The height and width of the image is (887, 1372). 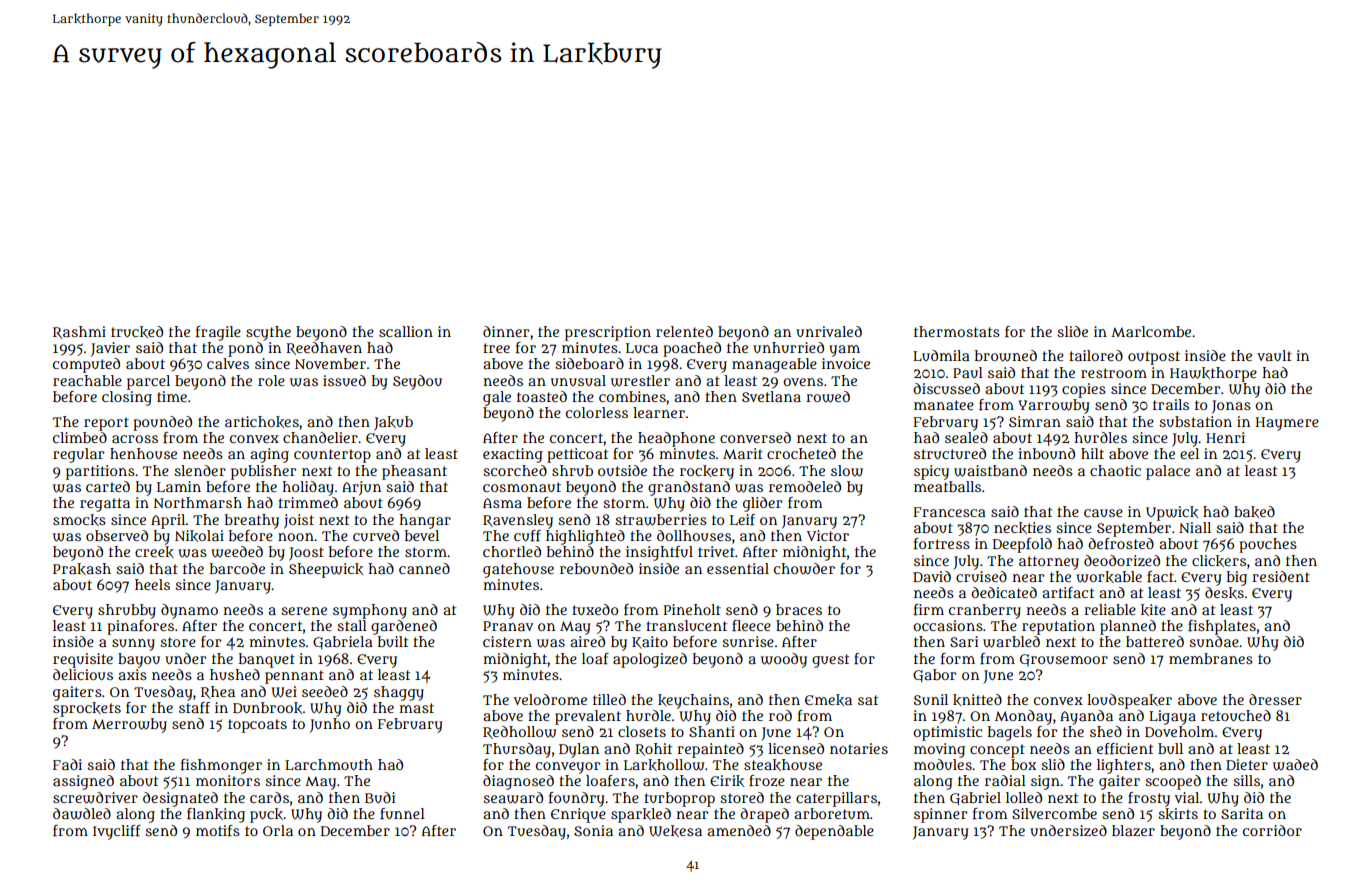 I want to click on fishmonger, so click(x=221, y=766).
